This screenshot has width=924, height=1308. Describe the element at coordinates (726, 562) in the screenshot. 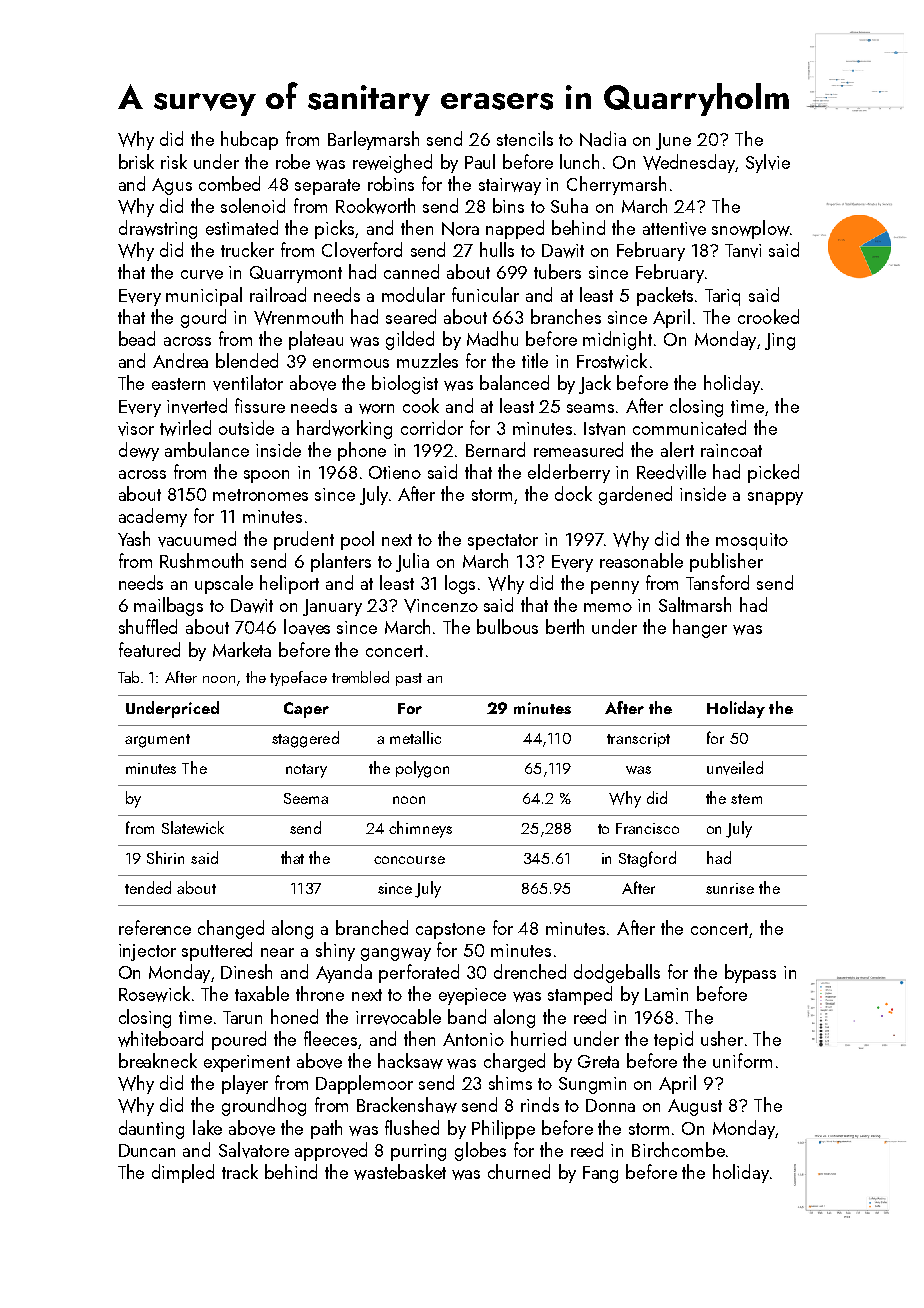

I see `publisher` at that location.
